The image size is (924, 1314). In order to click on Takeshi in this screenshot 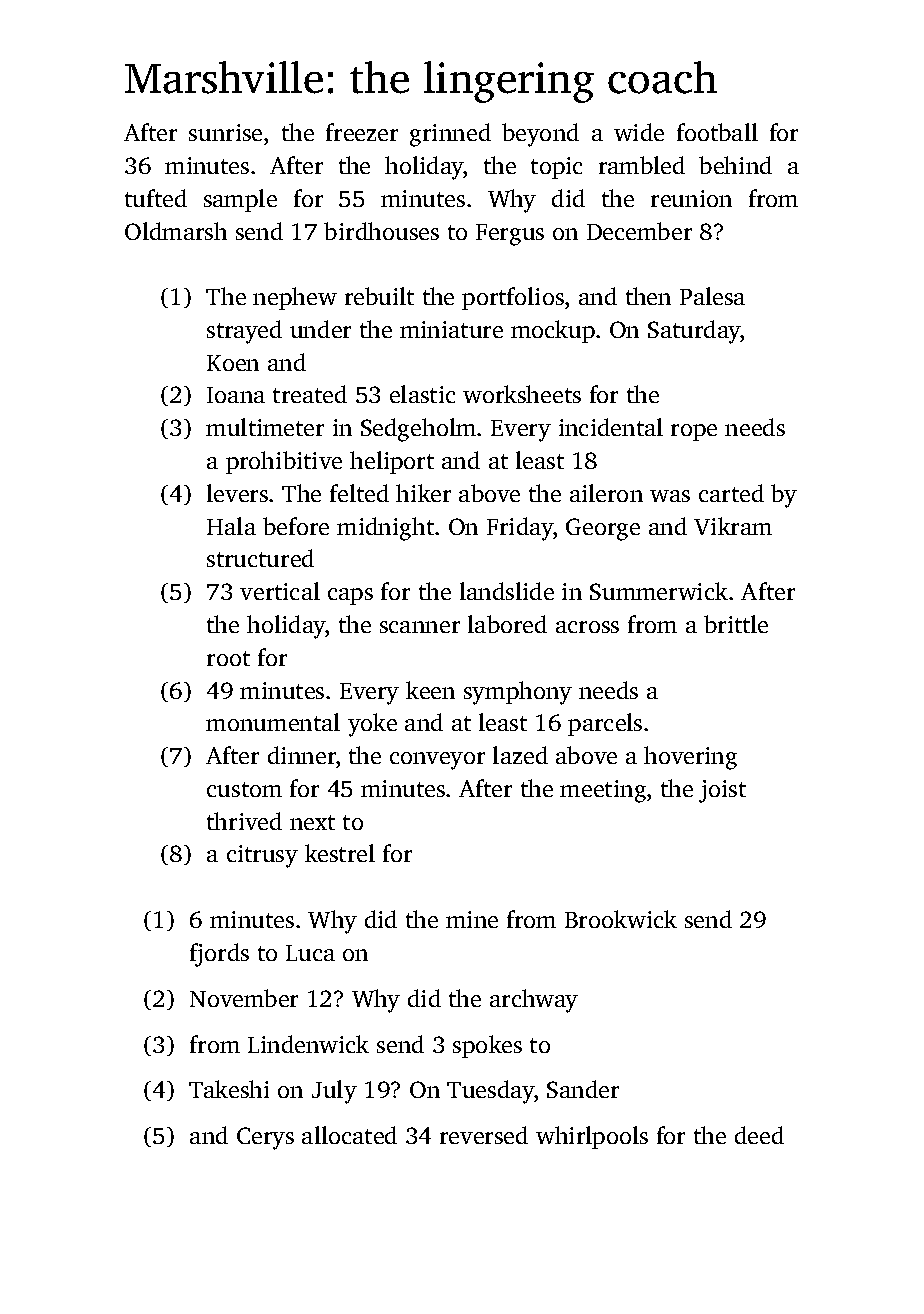, I will do `click(229, 1089)`.
